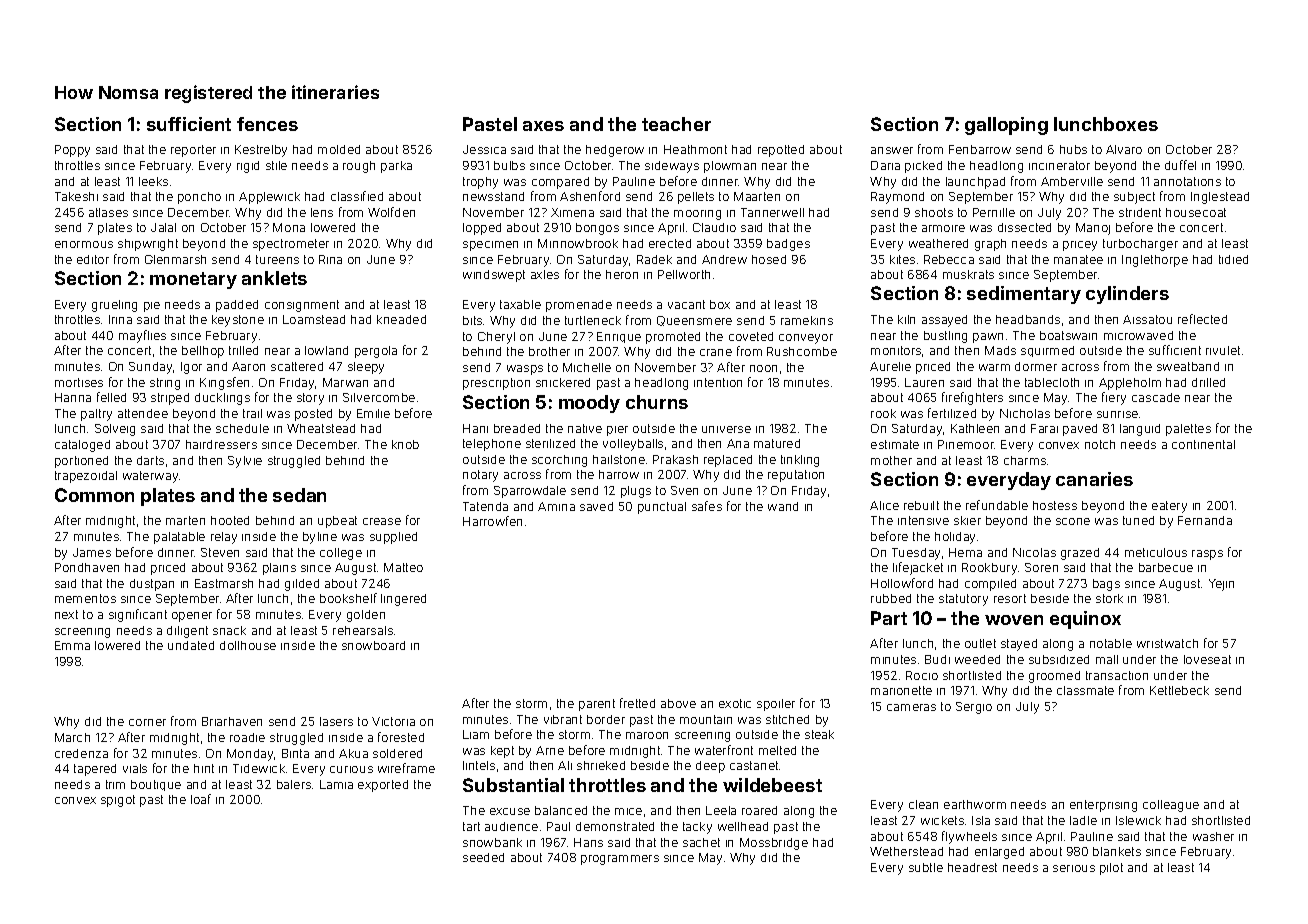  What do you see at coordinates (373, 645) in the image?
I see `snowboard` at bounding box center [373, 645].
